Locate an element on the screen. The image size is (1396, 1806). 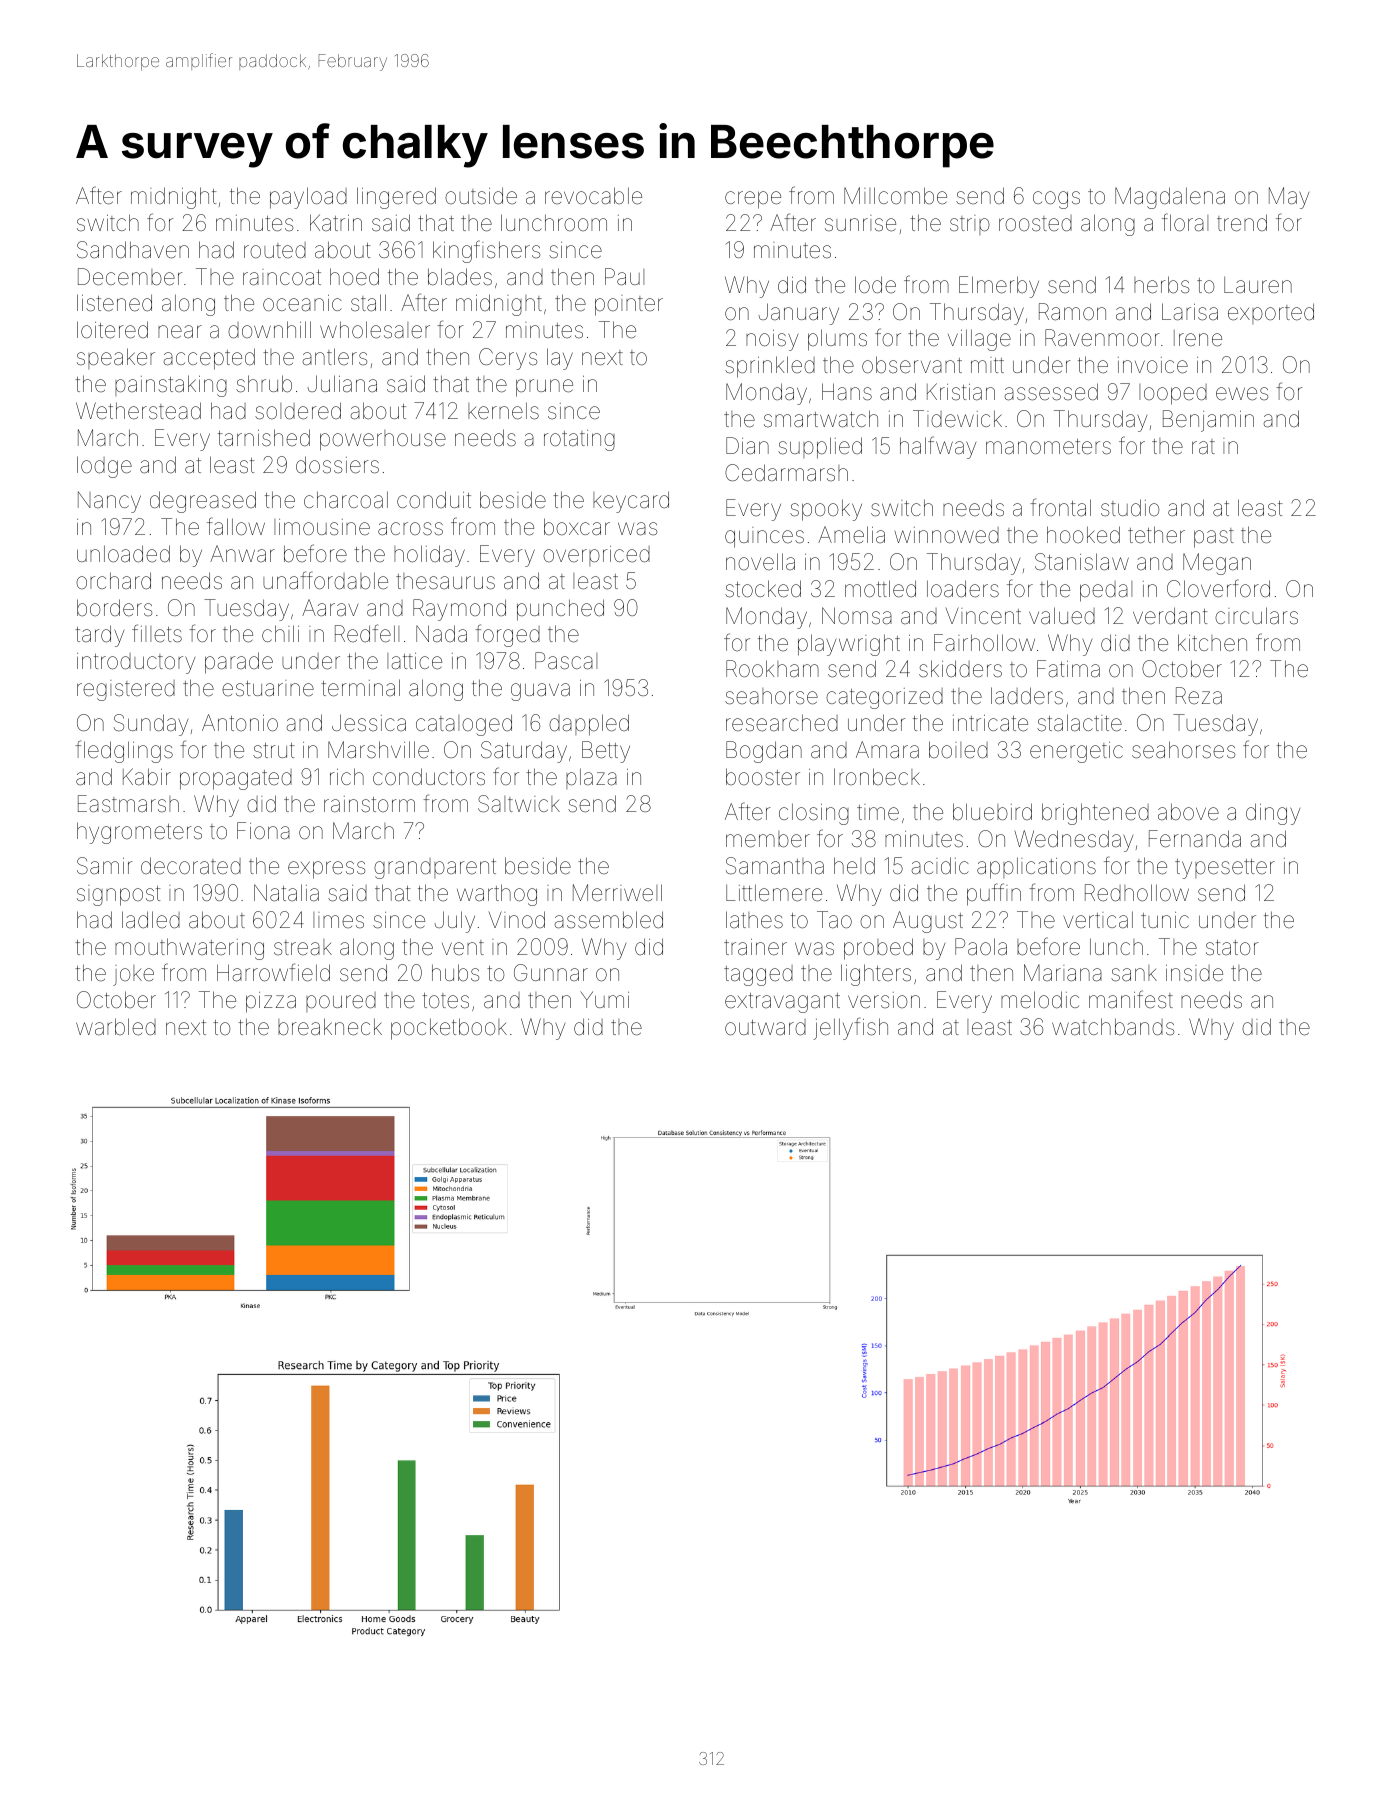
dingy is located at coordinates (1273, 814).
